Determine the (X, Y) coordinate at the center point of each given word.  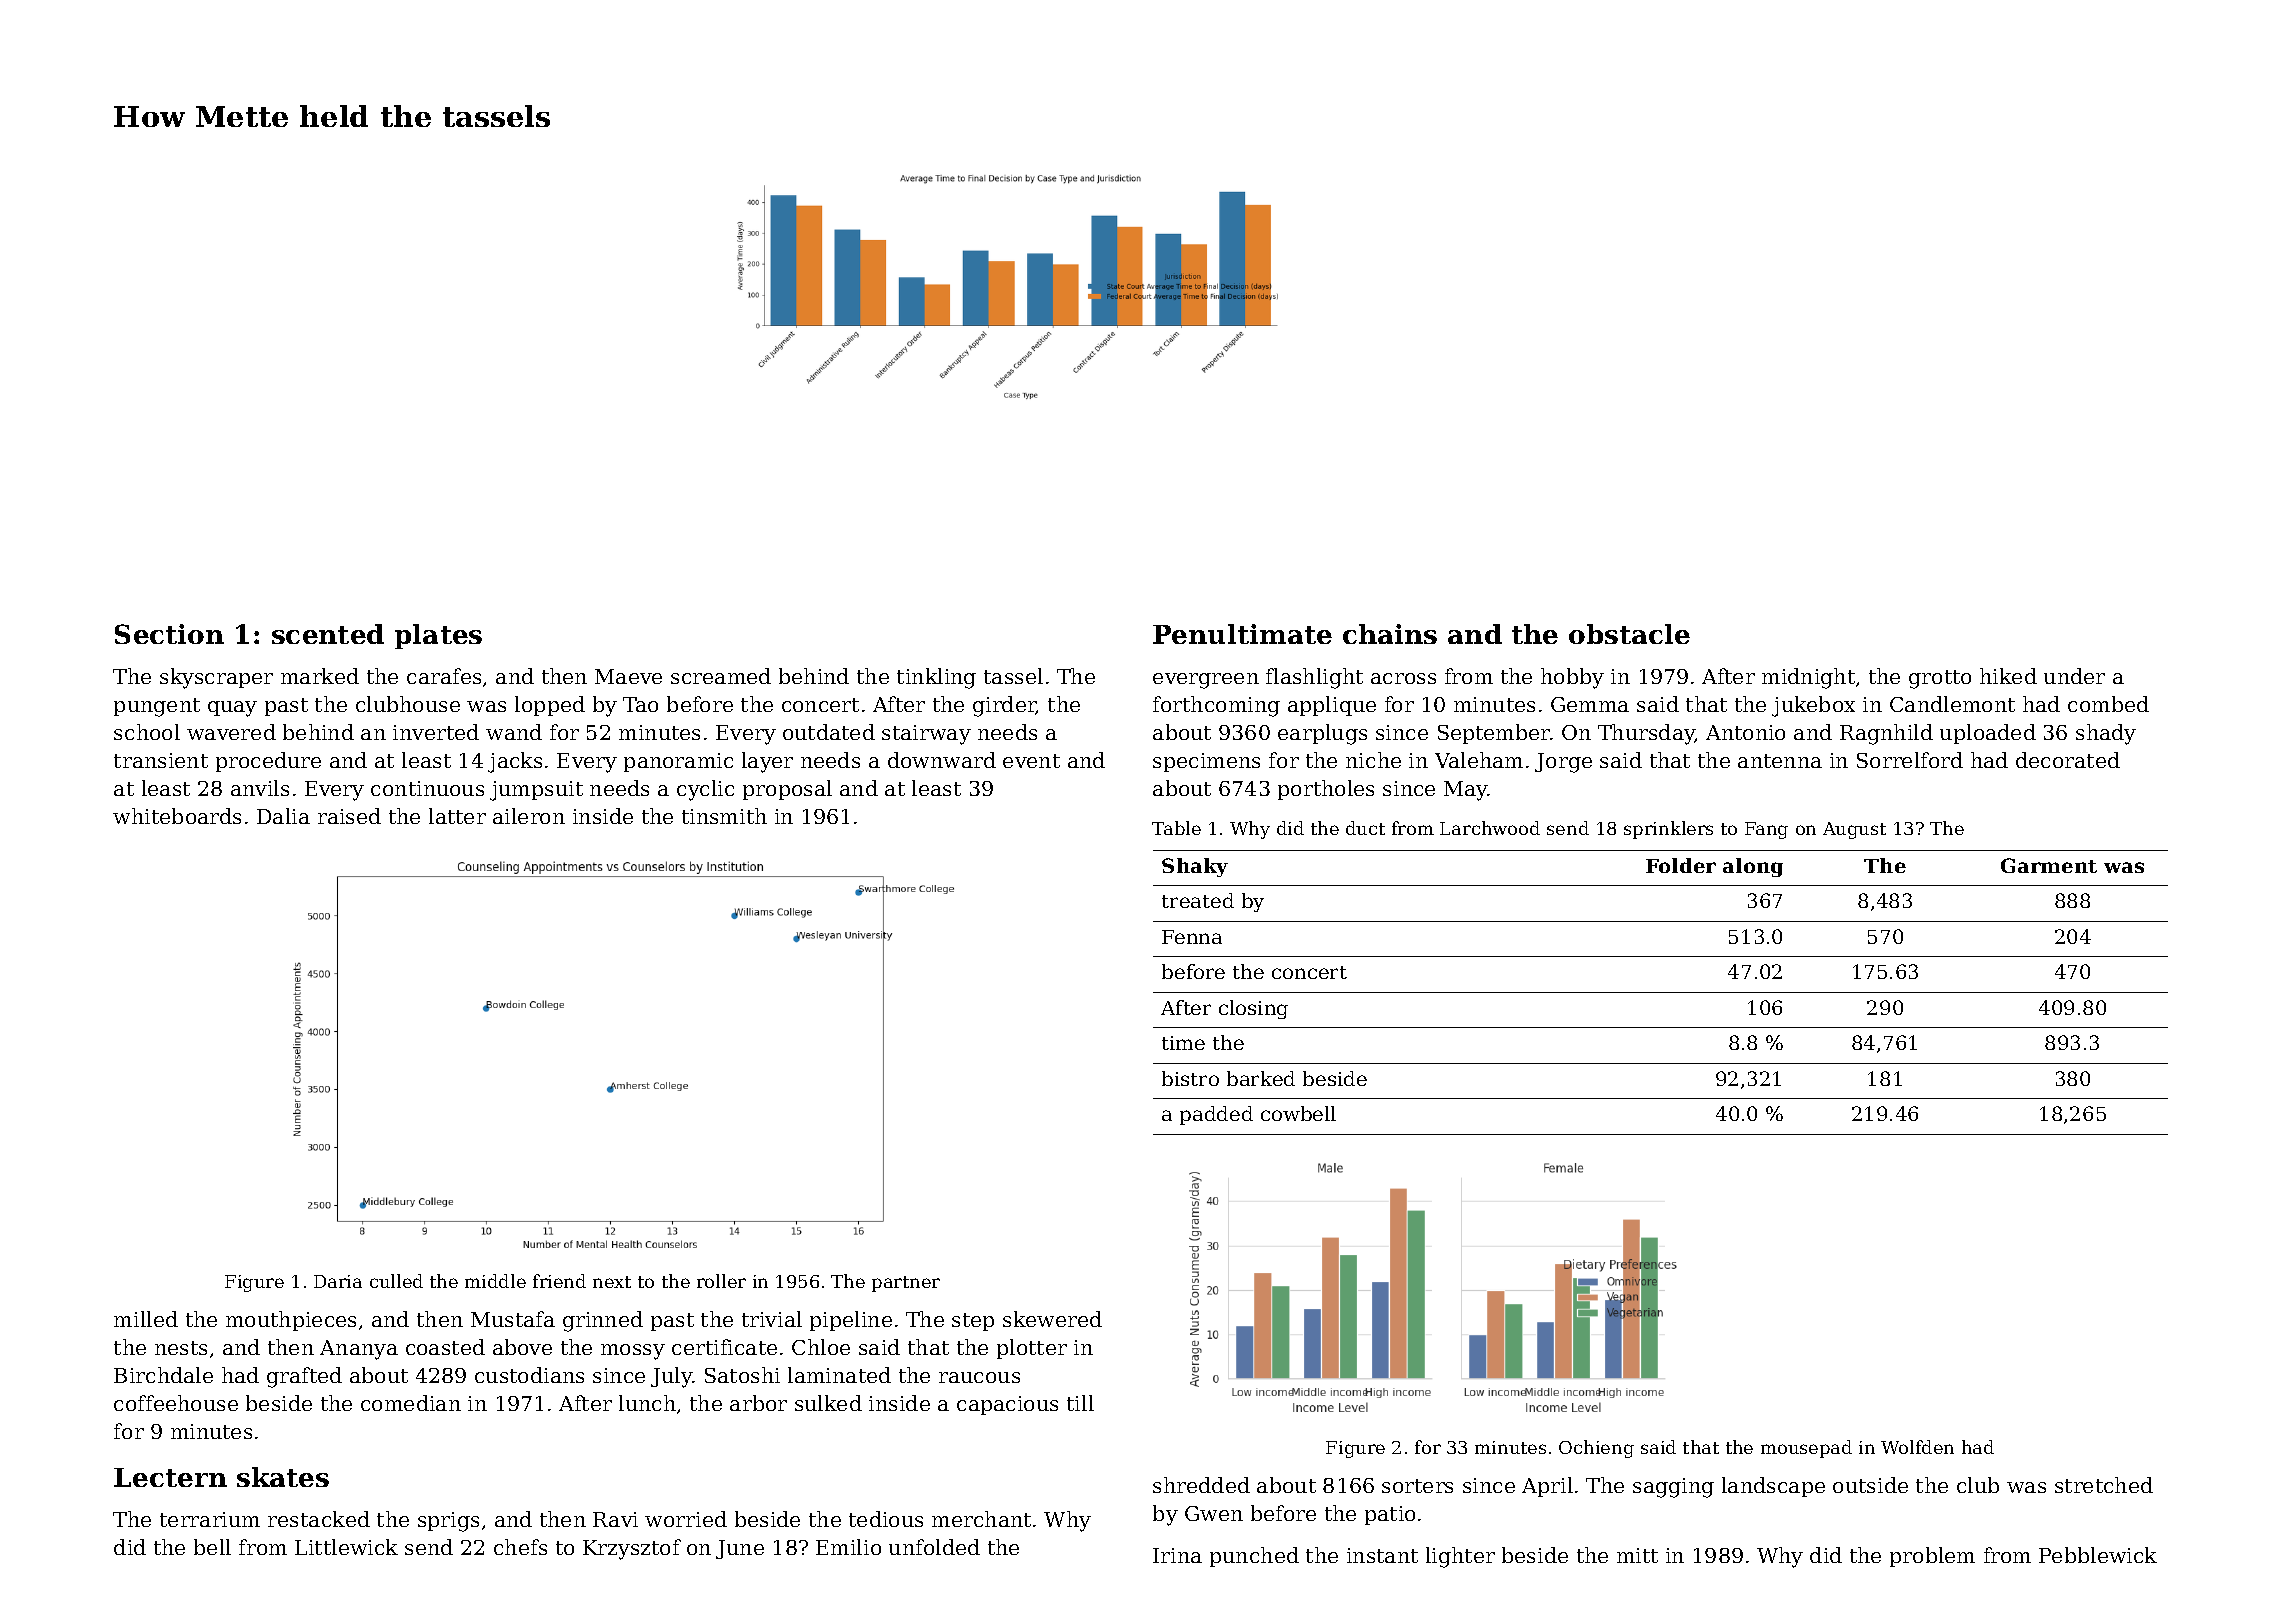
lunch (647, 1403)
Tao (640, 704)
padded (1216, 1115)
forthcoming (1216, 706)
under (2074, 676)
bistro (1190, 1078)
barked (1261, 1078)
